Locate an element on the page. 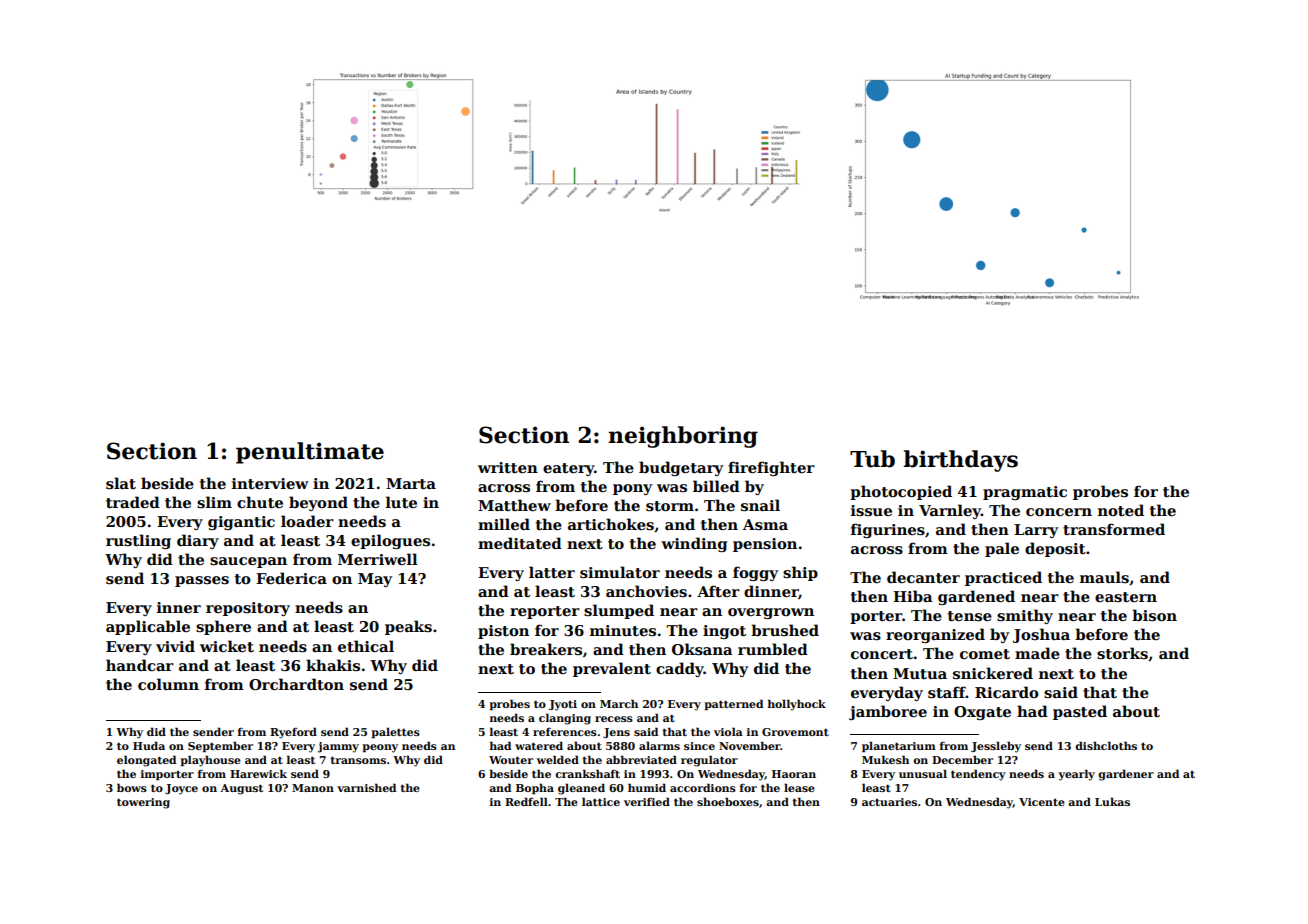  lute is located at coordinates (401, 502).
